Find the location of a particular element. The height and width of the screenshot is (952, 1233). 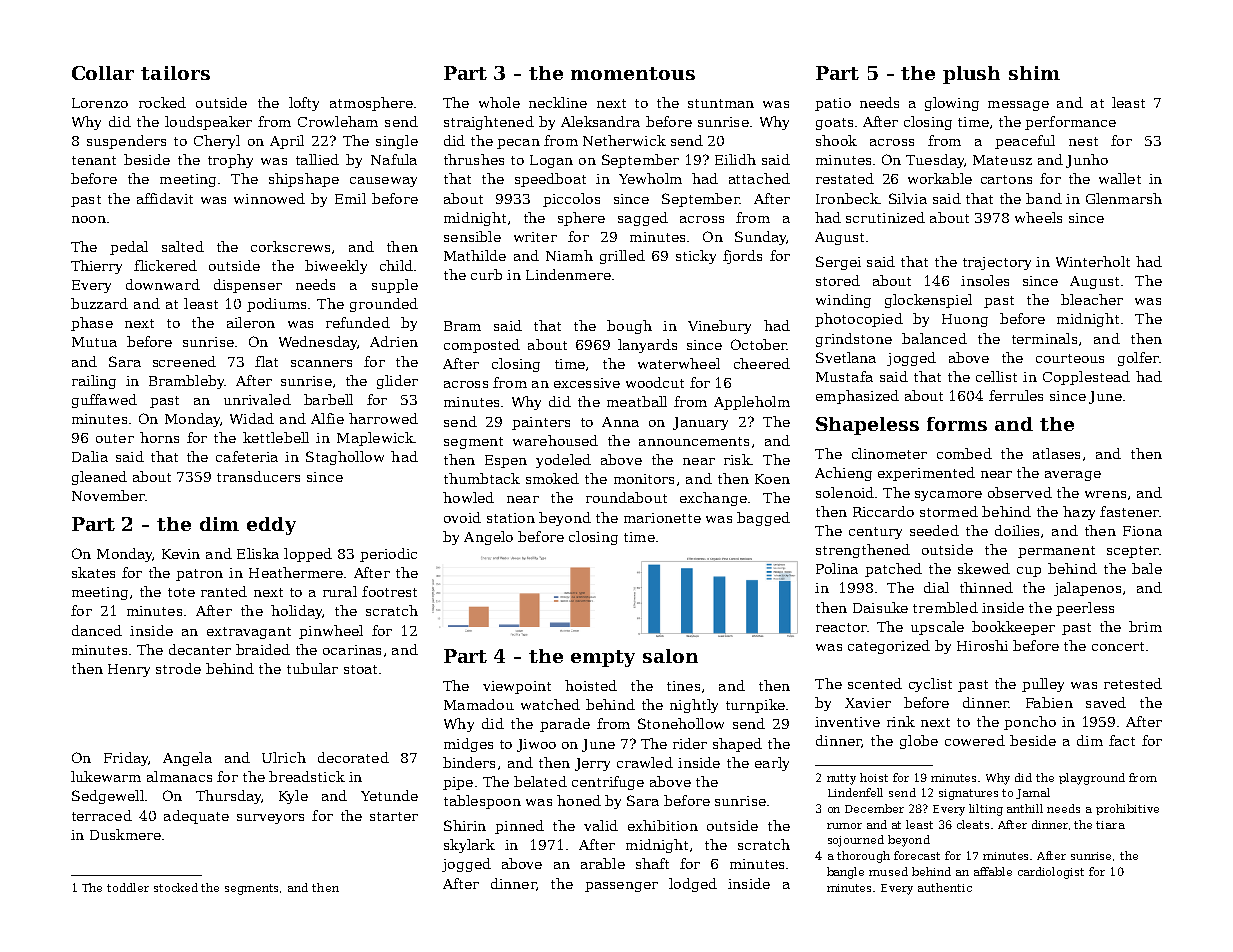

watched is located at coordinates (550, 704).
